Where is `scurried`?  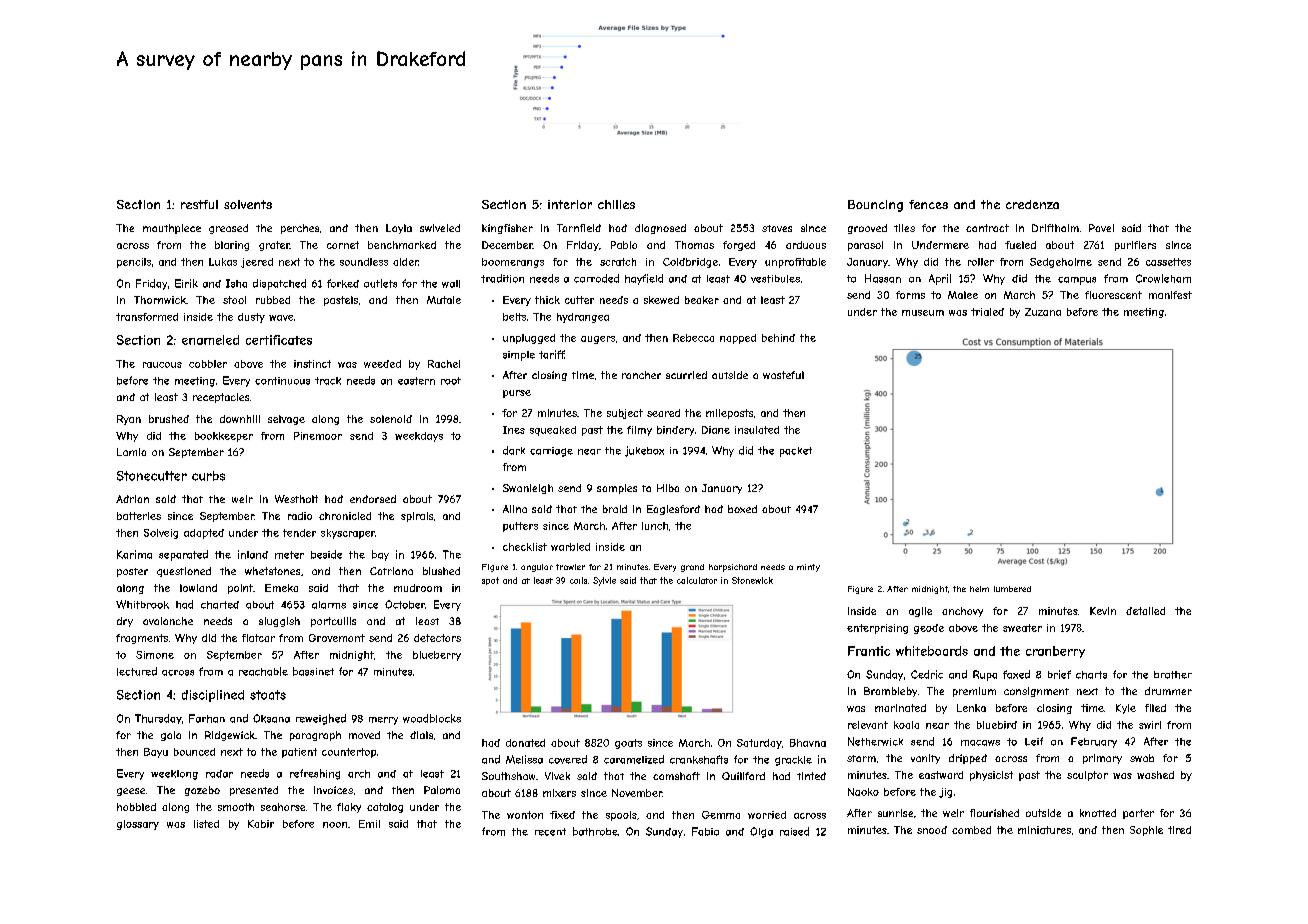 scurried is located at coordinates (686, 375).
